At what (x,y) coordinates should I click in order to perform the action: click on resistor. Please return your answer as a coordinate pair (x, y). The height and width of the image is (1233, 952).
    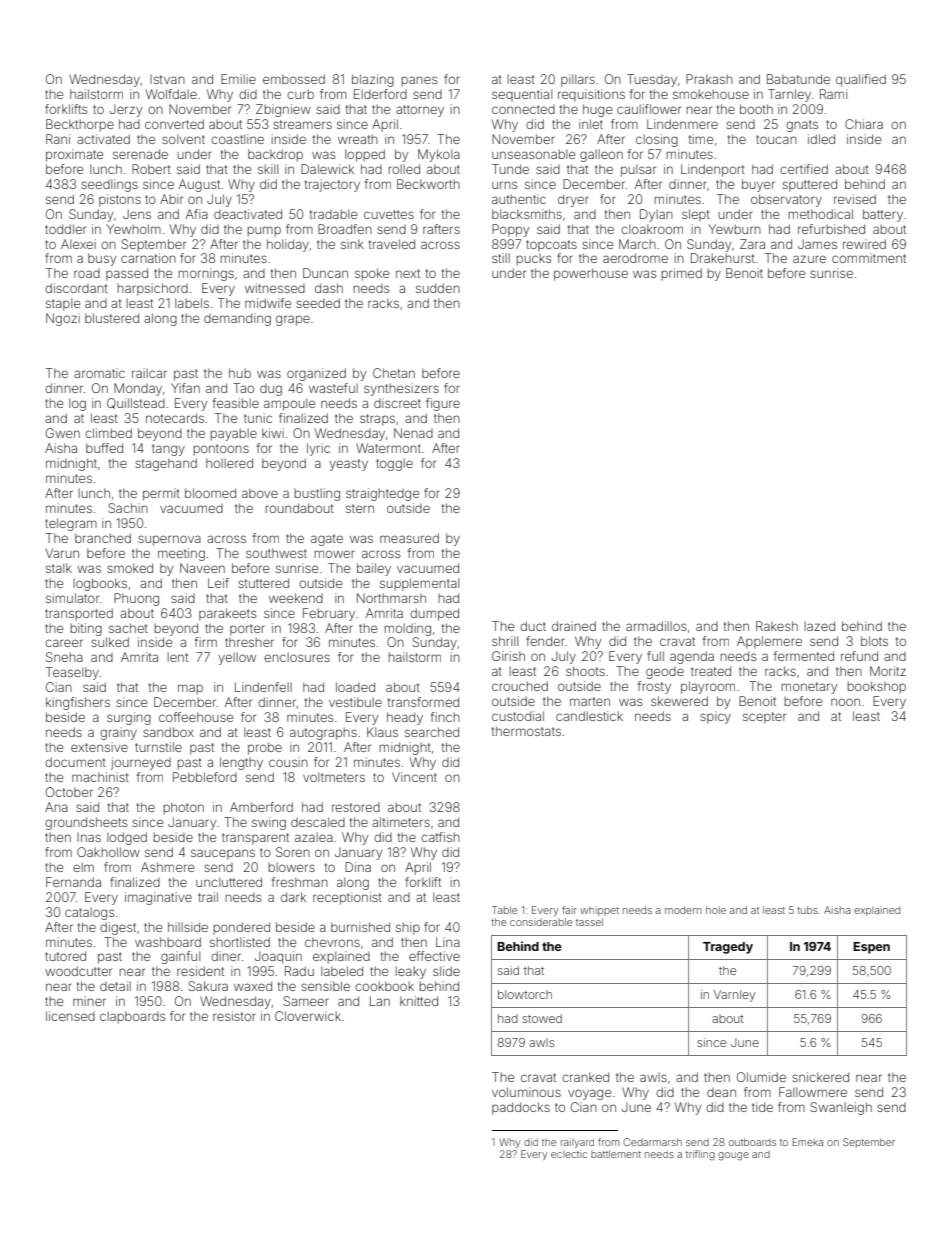
    Looking at the image, I should click on (234, 1016).
